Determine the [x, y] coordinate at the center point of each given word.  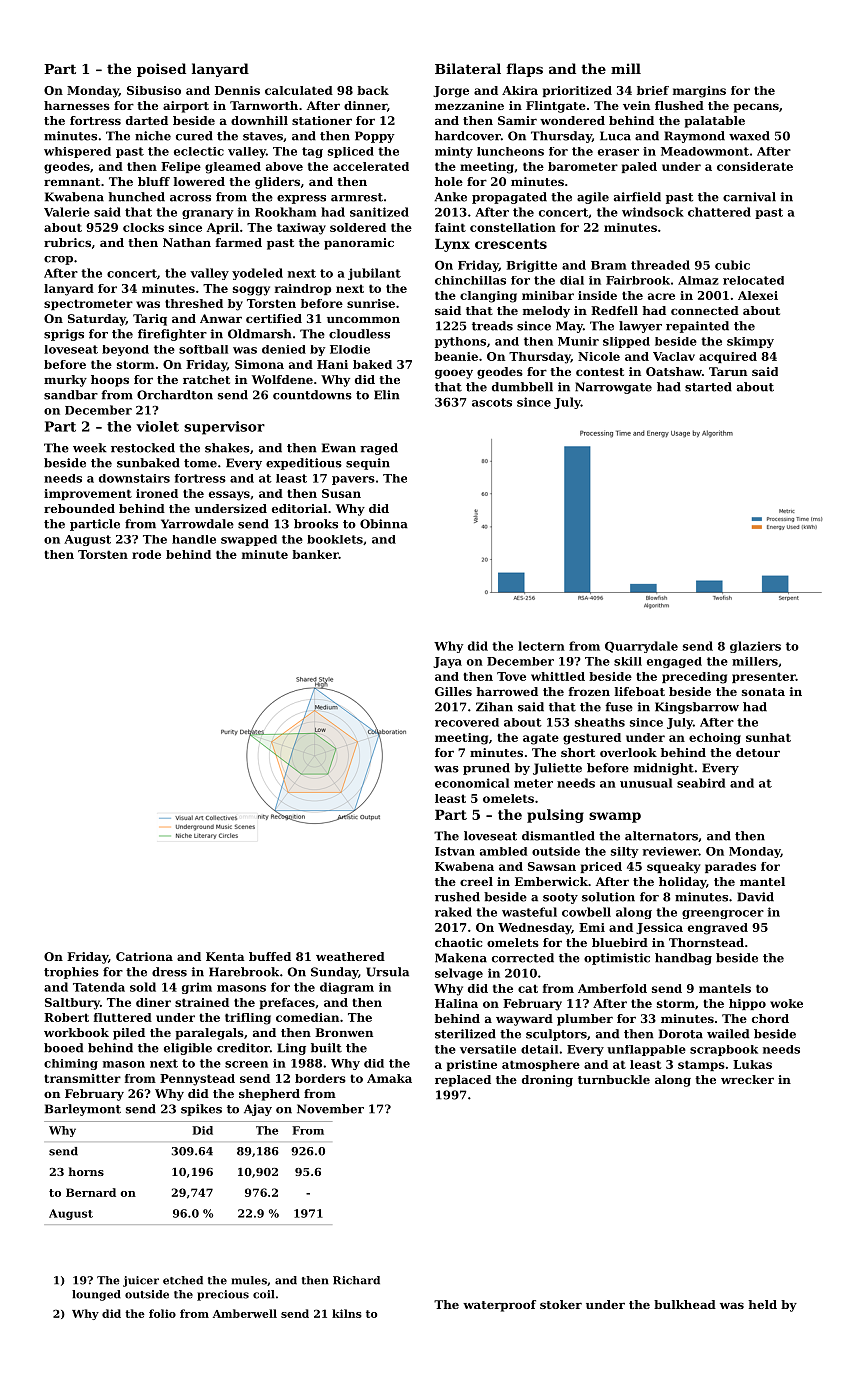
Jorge [451, 92]
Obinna [384, 524]
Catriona [144, 956]
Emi [592, 927]
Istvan [455, 851]
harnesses [77, 105]
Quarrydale [641, 647]
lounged [96, 1295]
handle [194, 539]
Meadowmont [705, 151]
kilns [347, 1313]
